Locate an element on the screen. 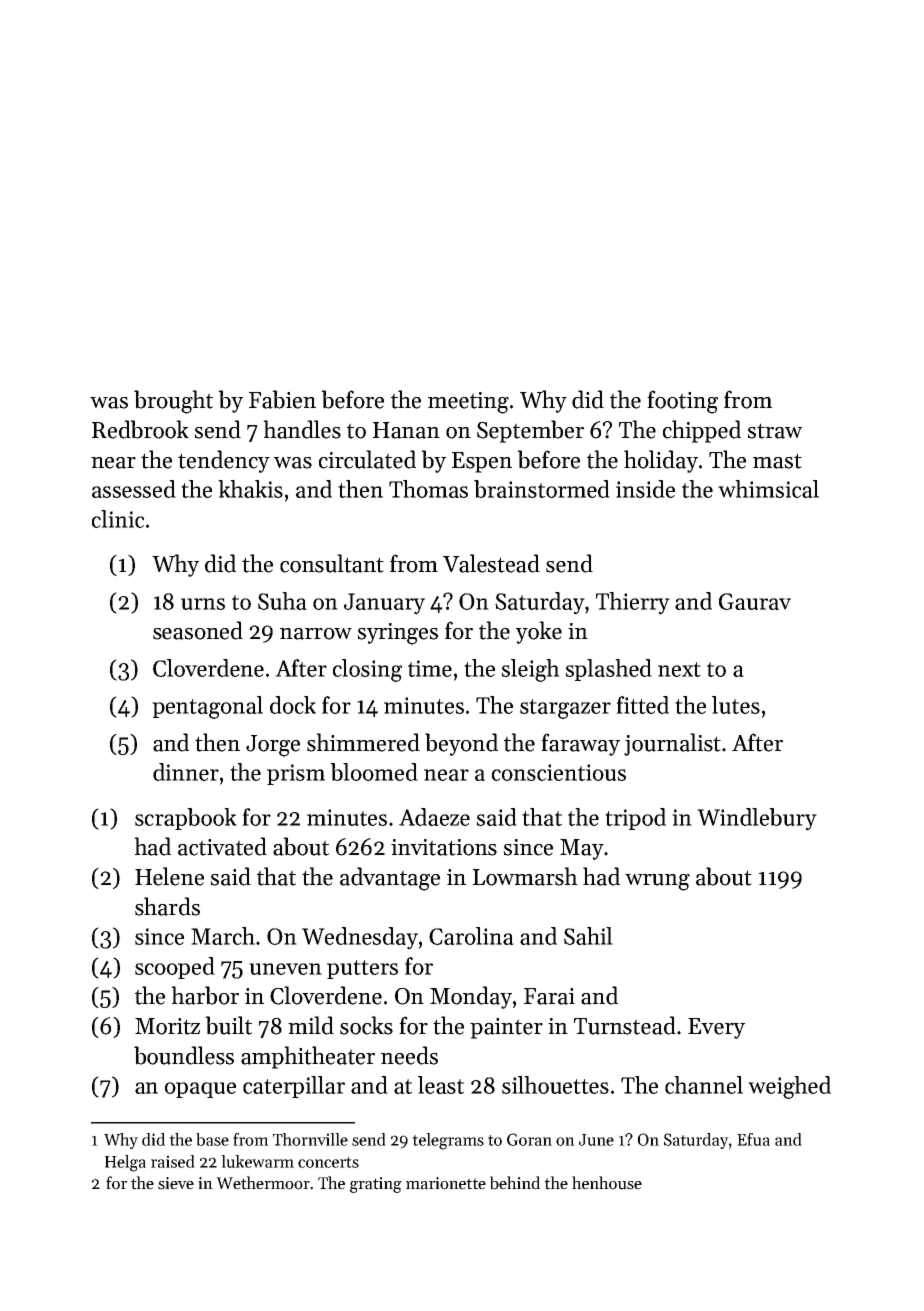 The width and height of the screenshot is (924, 1311). behind is located at coordinates (515, 1183).
